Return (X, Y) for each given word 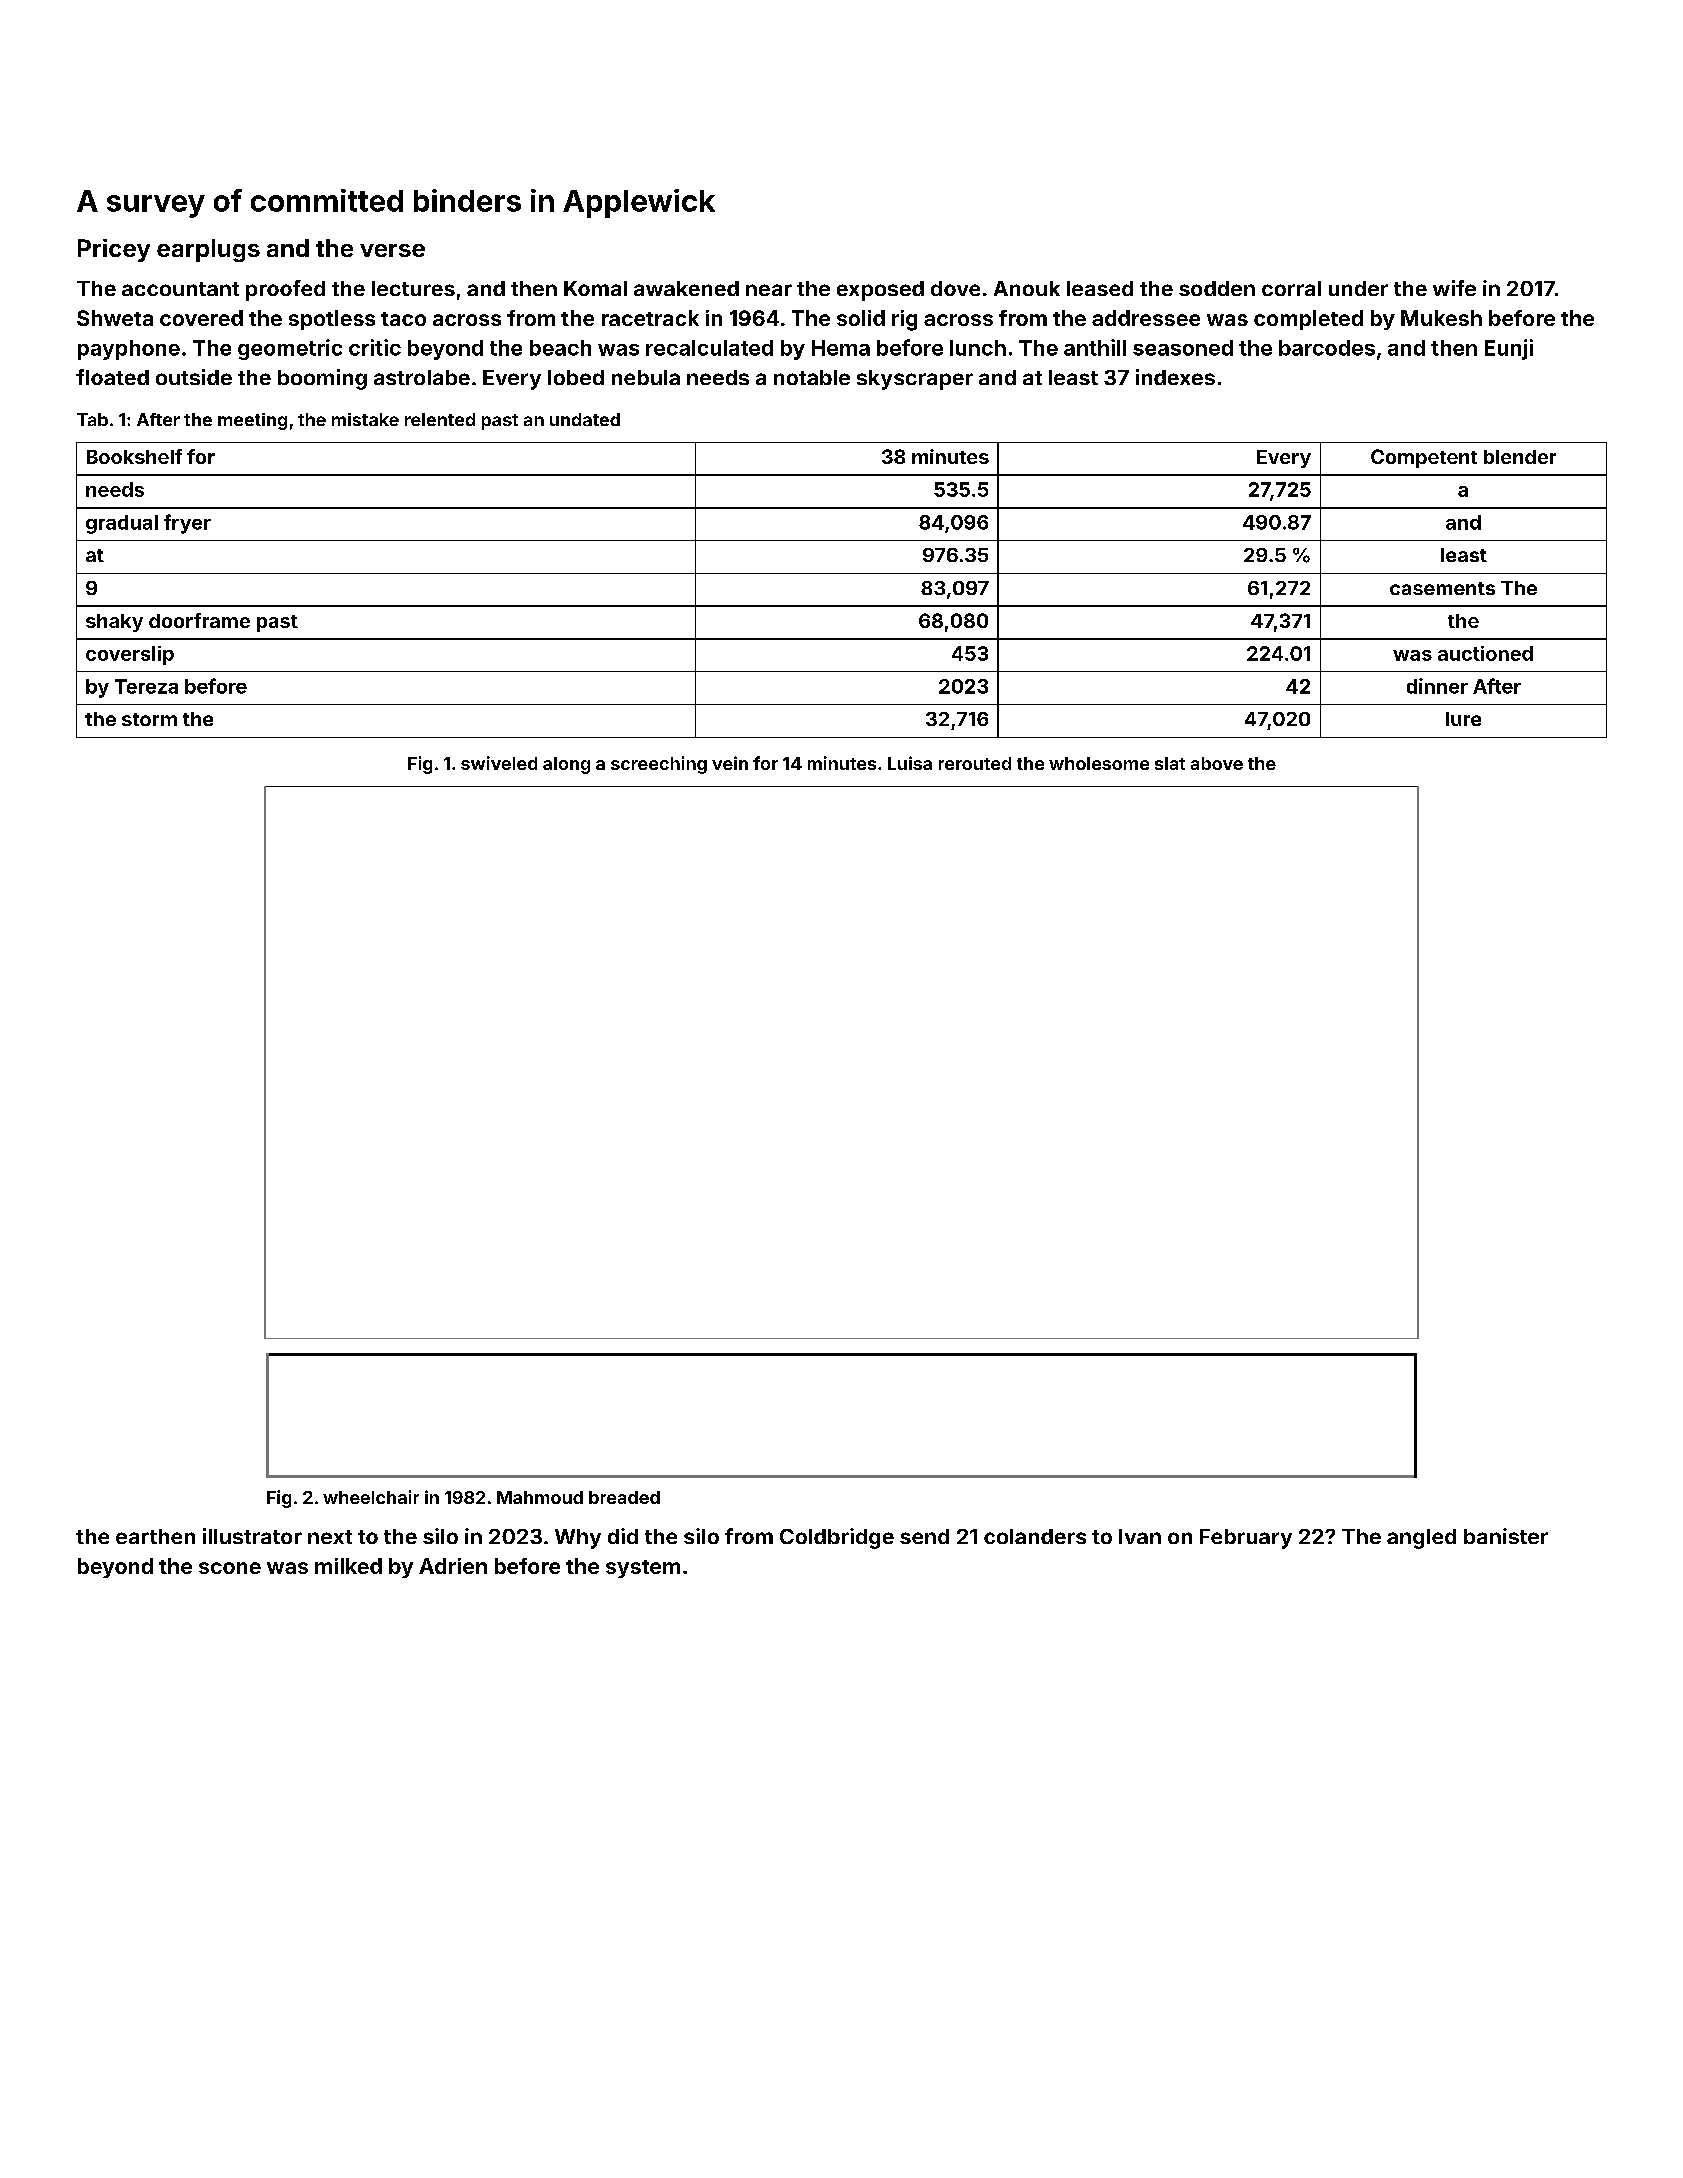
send (924, 1536)
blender (1520, 457)
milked (348, 1566)
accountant (180, 289)
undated (585, 419)
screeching (659, 765)
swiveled (499, 763)
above (1217, 763)
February (1246, 1539)
